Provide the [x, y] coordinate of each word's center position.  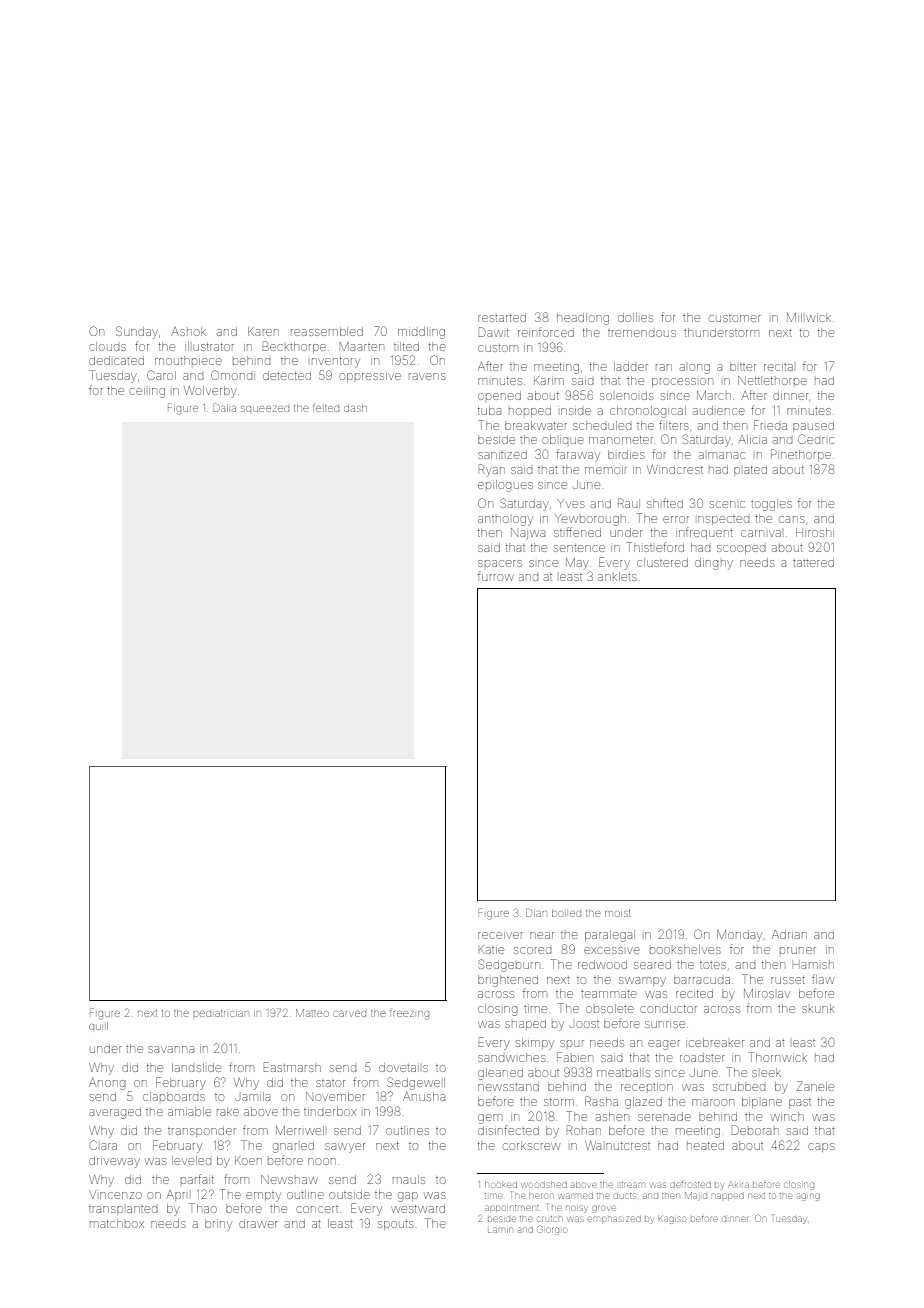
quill [98, 1026]
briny [218, 1225]
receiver [500, 935]
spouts [396, 1225]
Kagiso [672, 1219]
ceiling [147, 393]
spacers [500, 563]
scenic [727, 504]
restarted [502, 318]
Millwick [809, 317]
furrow [496, 576]
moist [617, 913]
